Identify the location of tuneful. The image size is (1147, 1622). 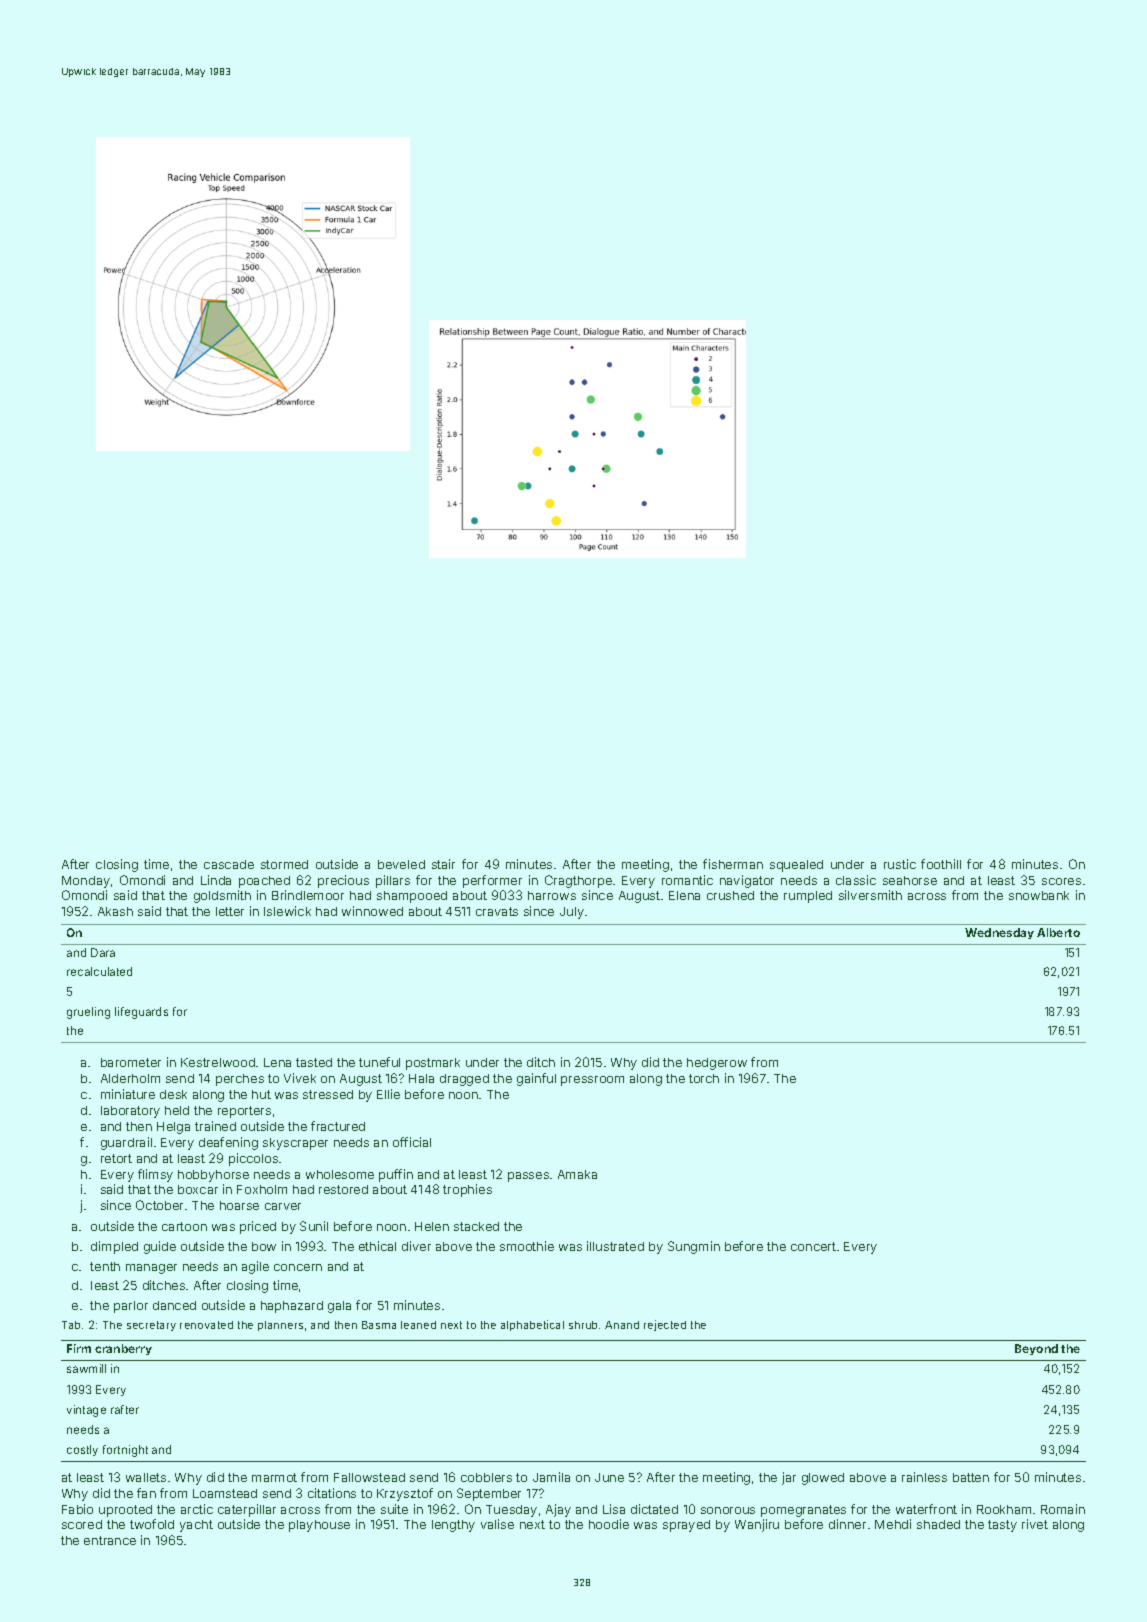
(379, 1062).
